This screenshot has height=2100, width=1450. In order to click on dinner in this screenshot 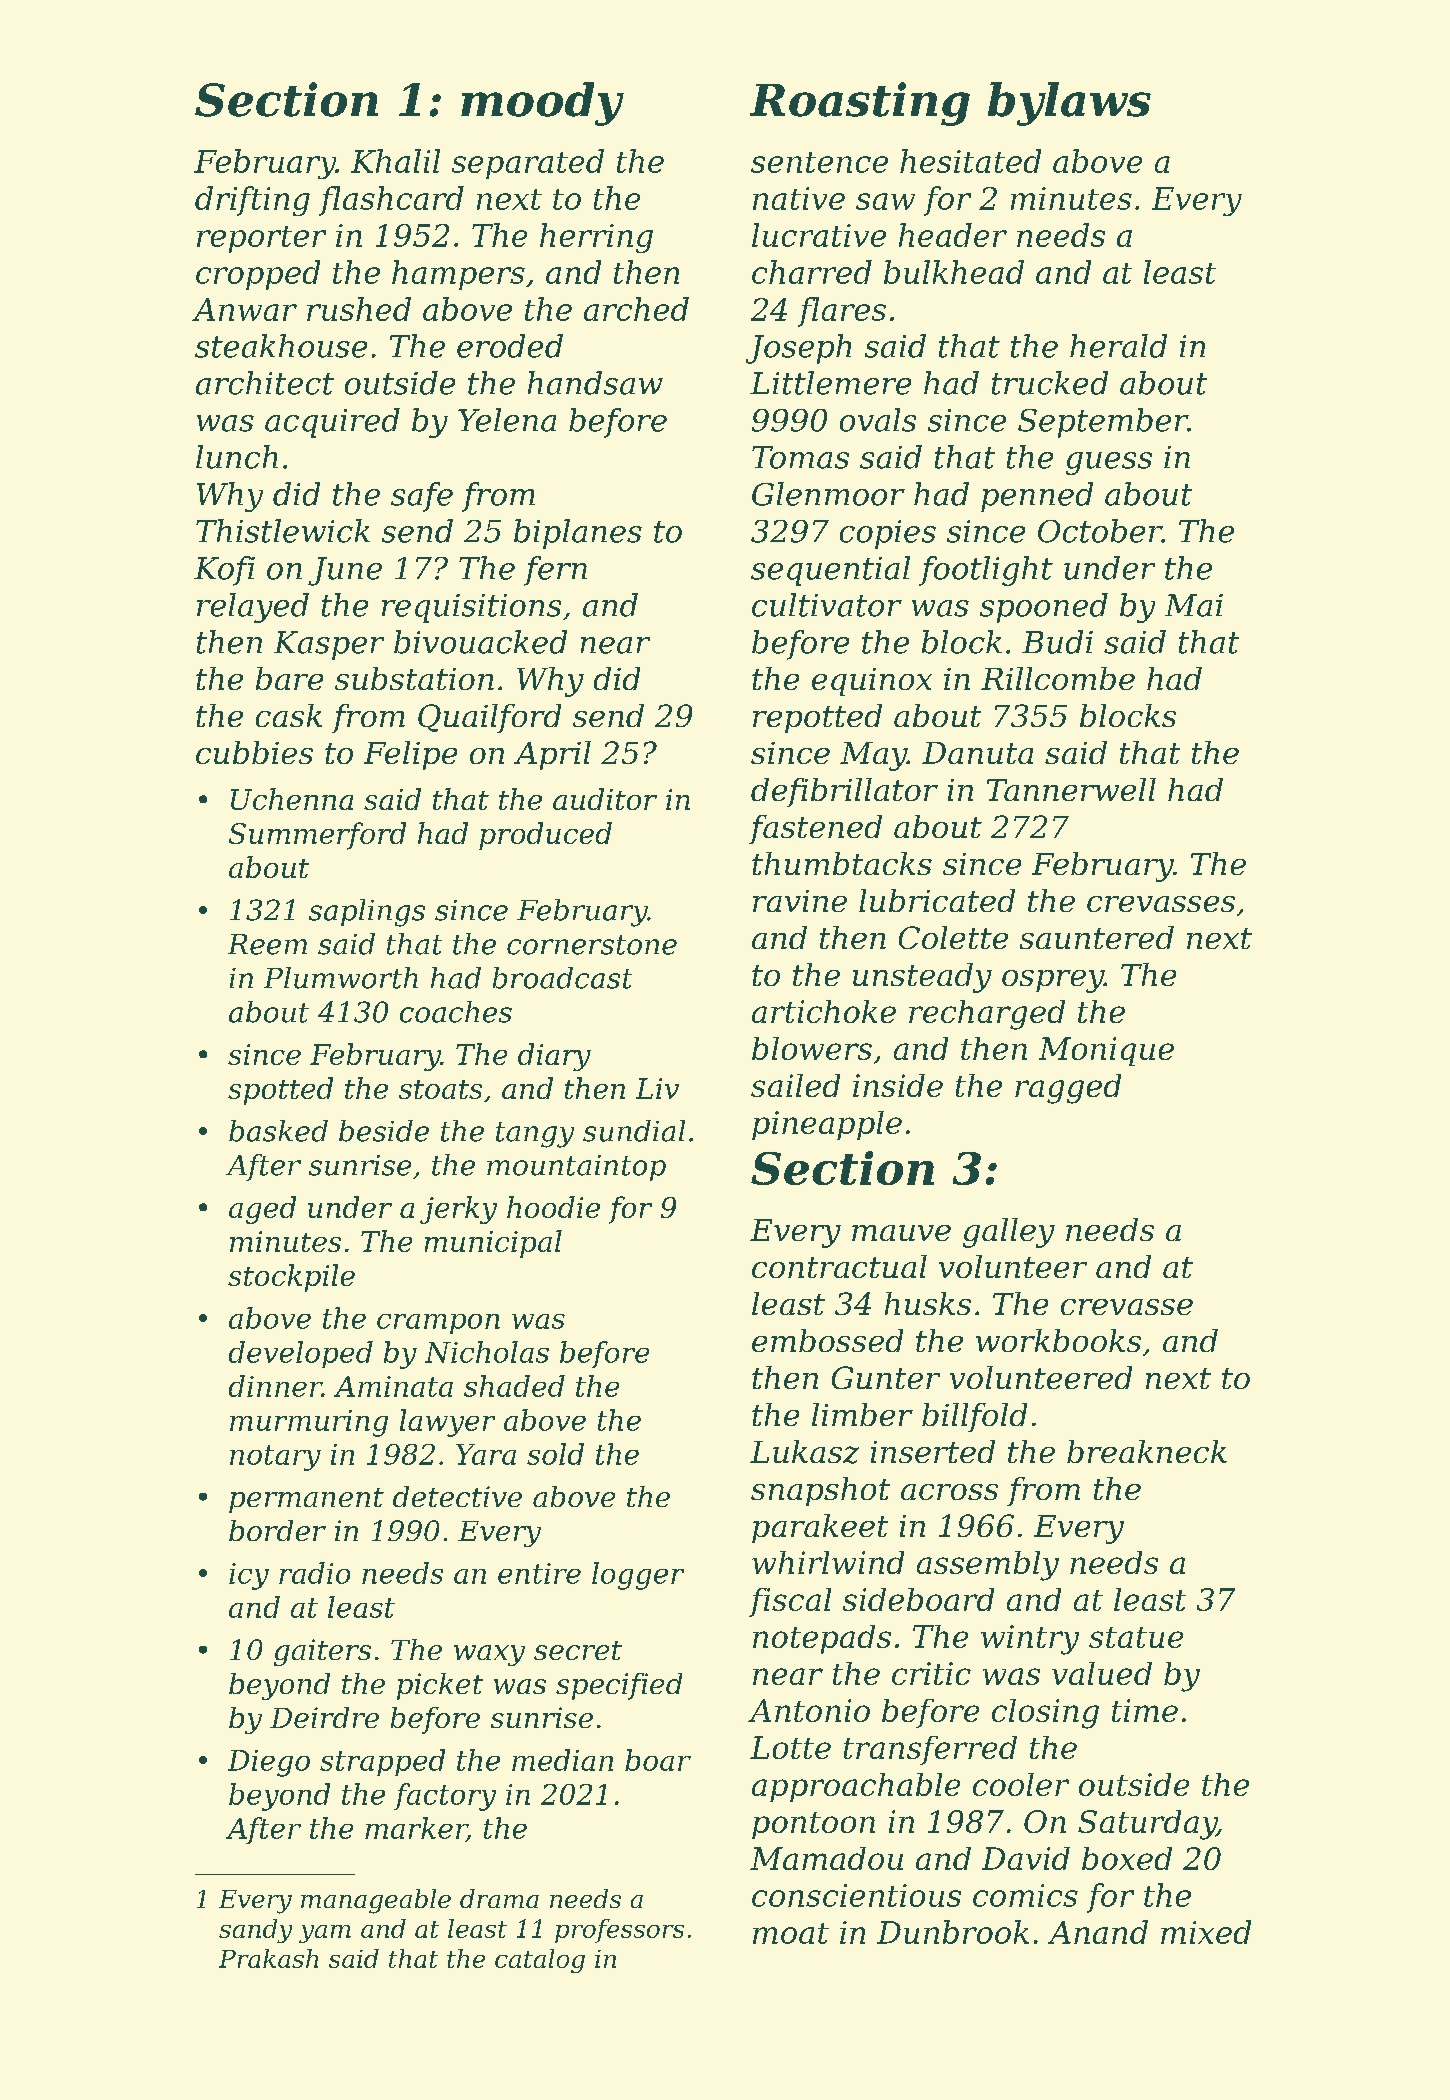, I will do `click(275, 1386)`.
